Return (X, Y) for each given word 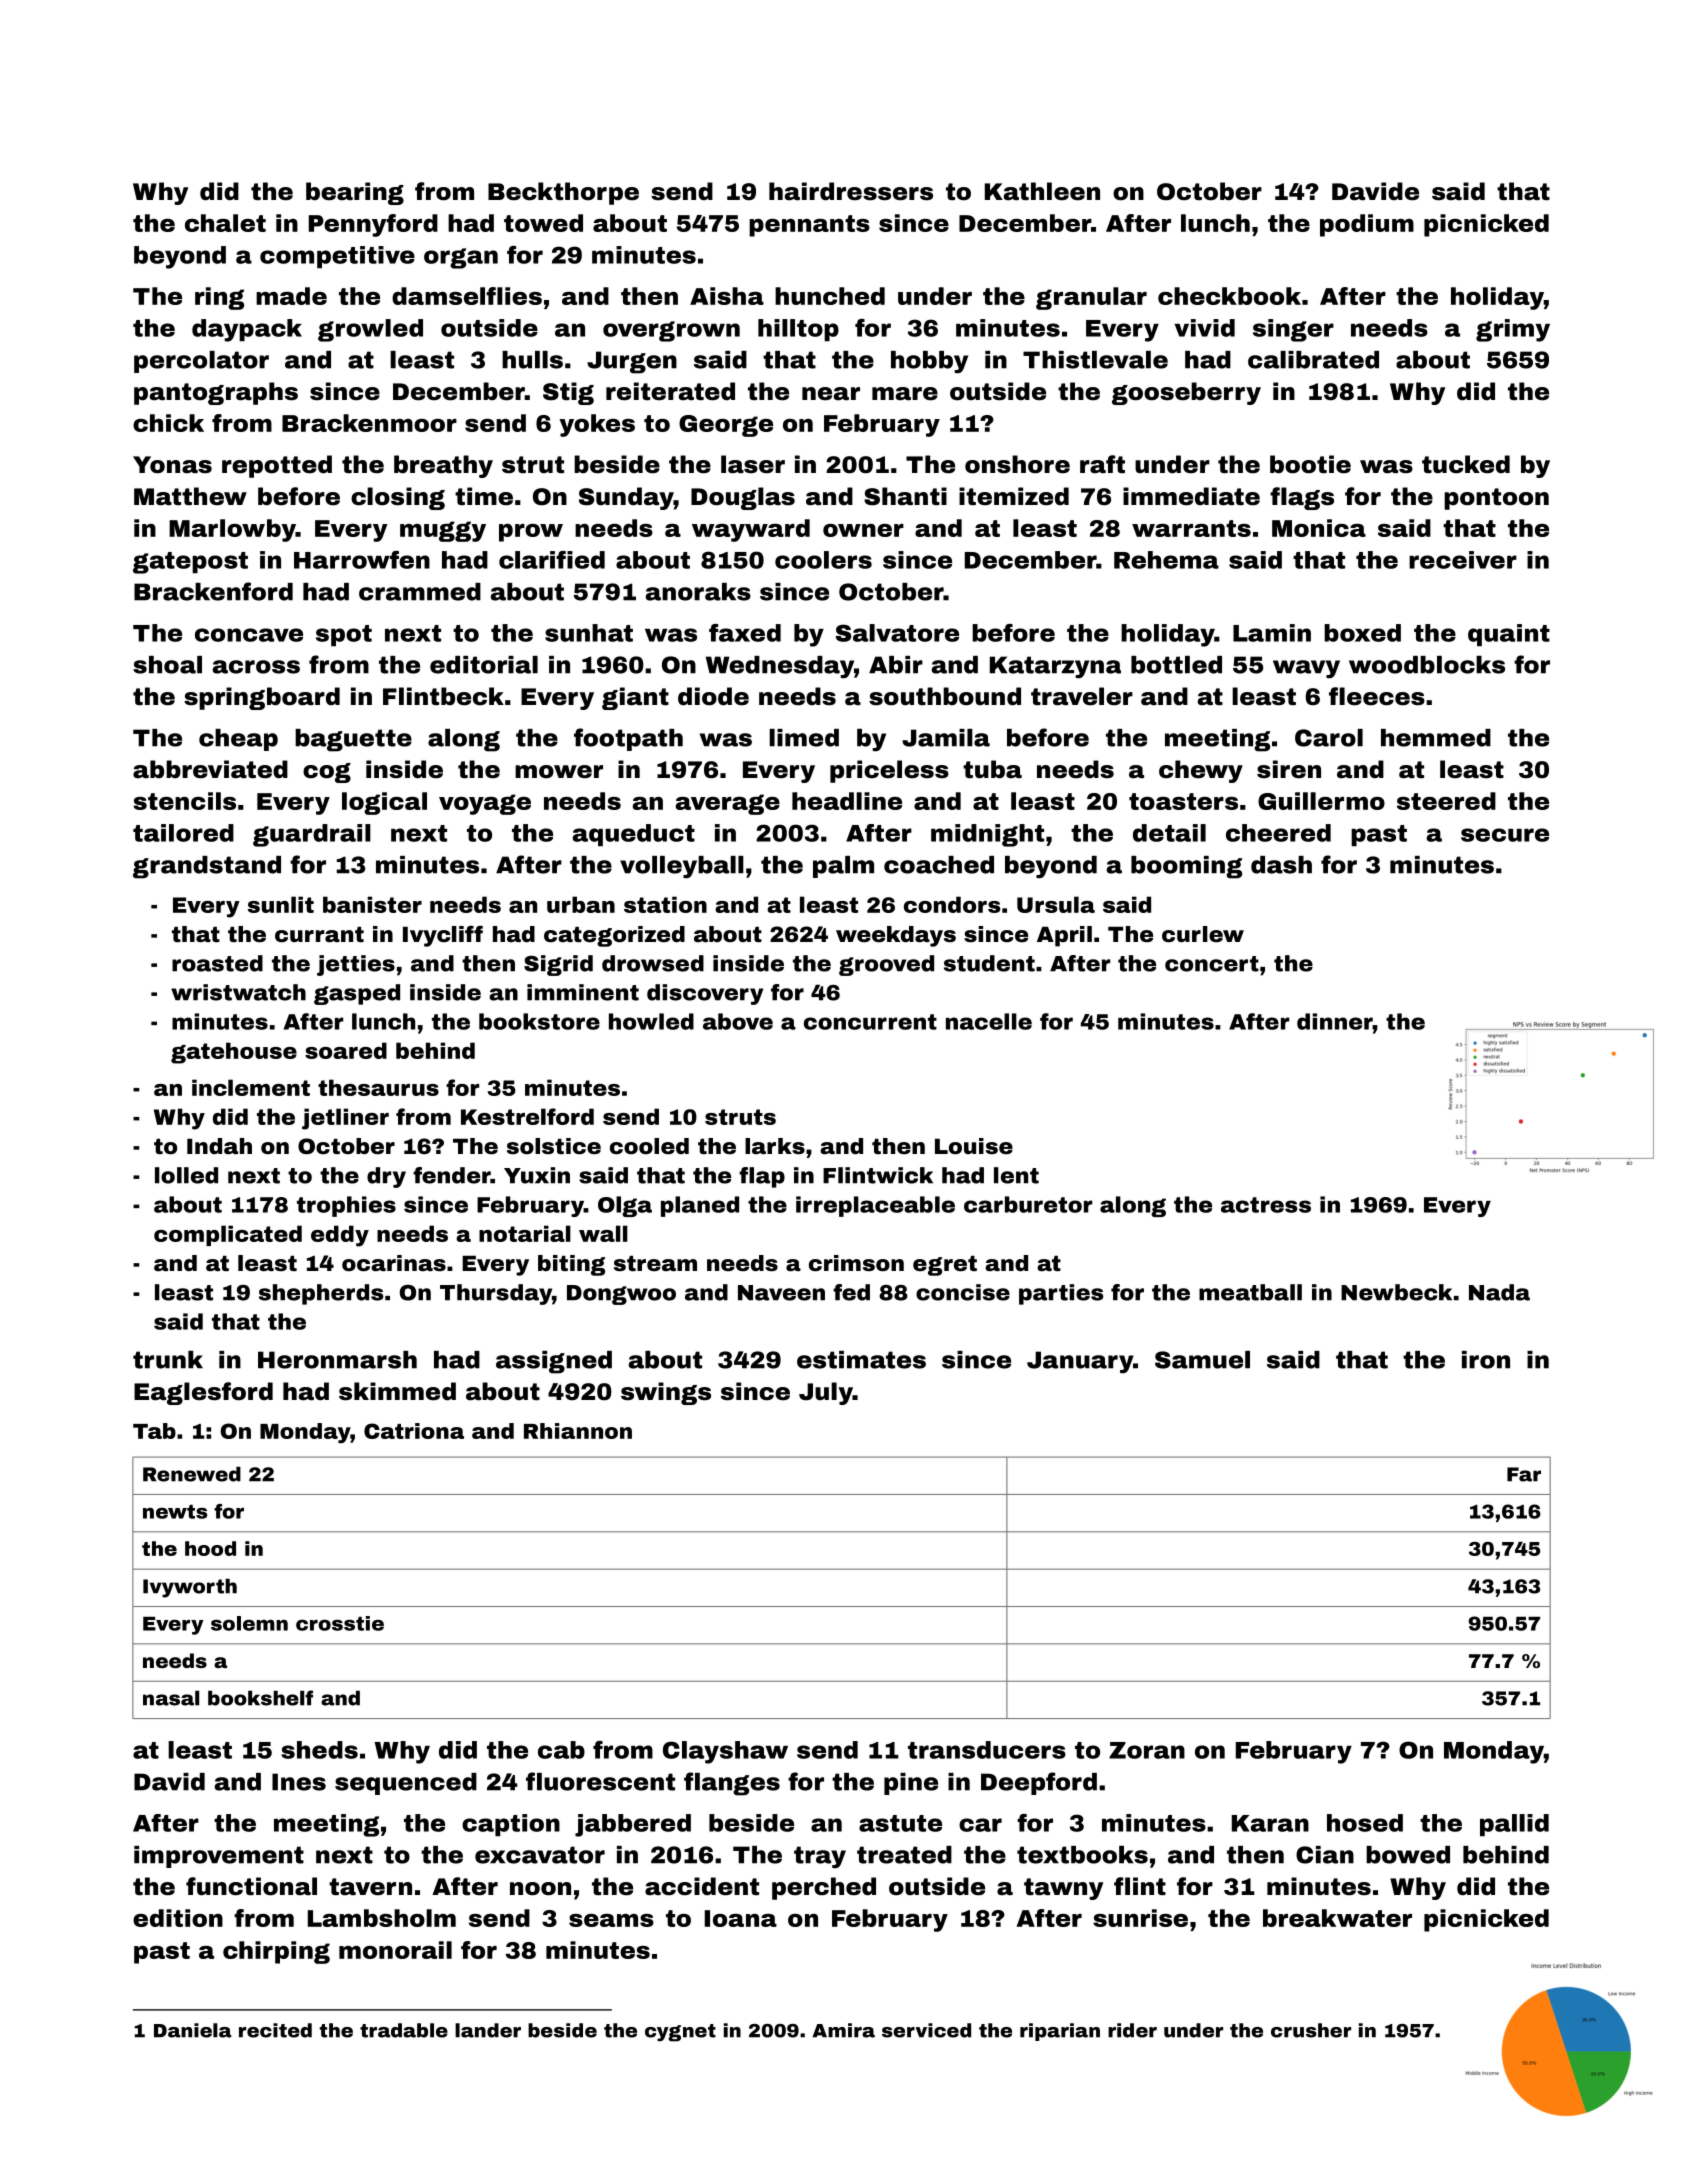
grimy (1513, 330)
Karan (1270, 1823)
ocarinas (394, 1263)
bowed (1408, 1855)
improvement (219, 1857)
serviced (926, 2030)
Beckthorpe (563, 193)
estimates (861, 1360)
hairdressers (851, 191)
